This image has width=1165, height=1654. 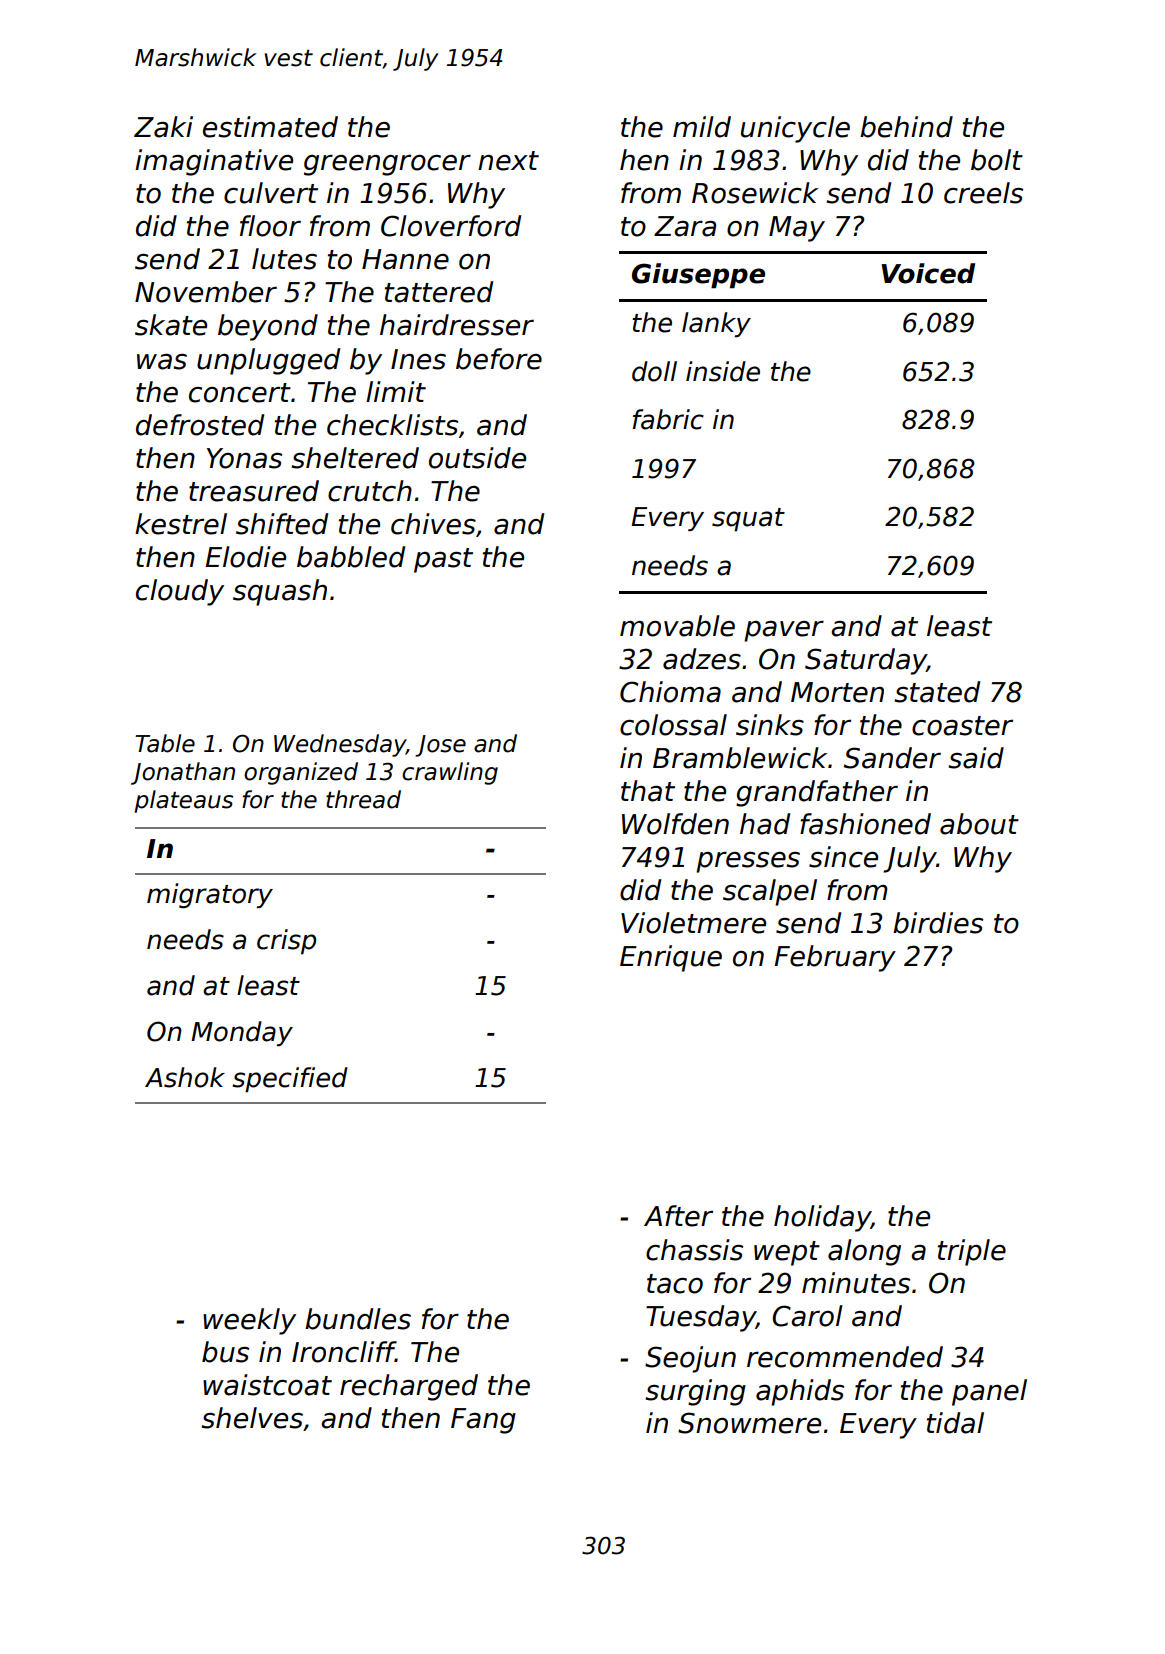 What do you see at coordinates (937, 692) in the image?
I see `stated` at bounding box center [937, 692].
